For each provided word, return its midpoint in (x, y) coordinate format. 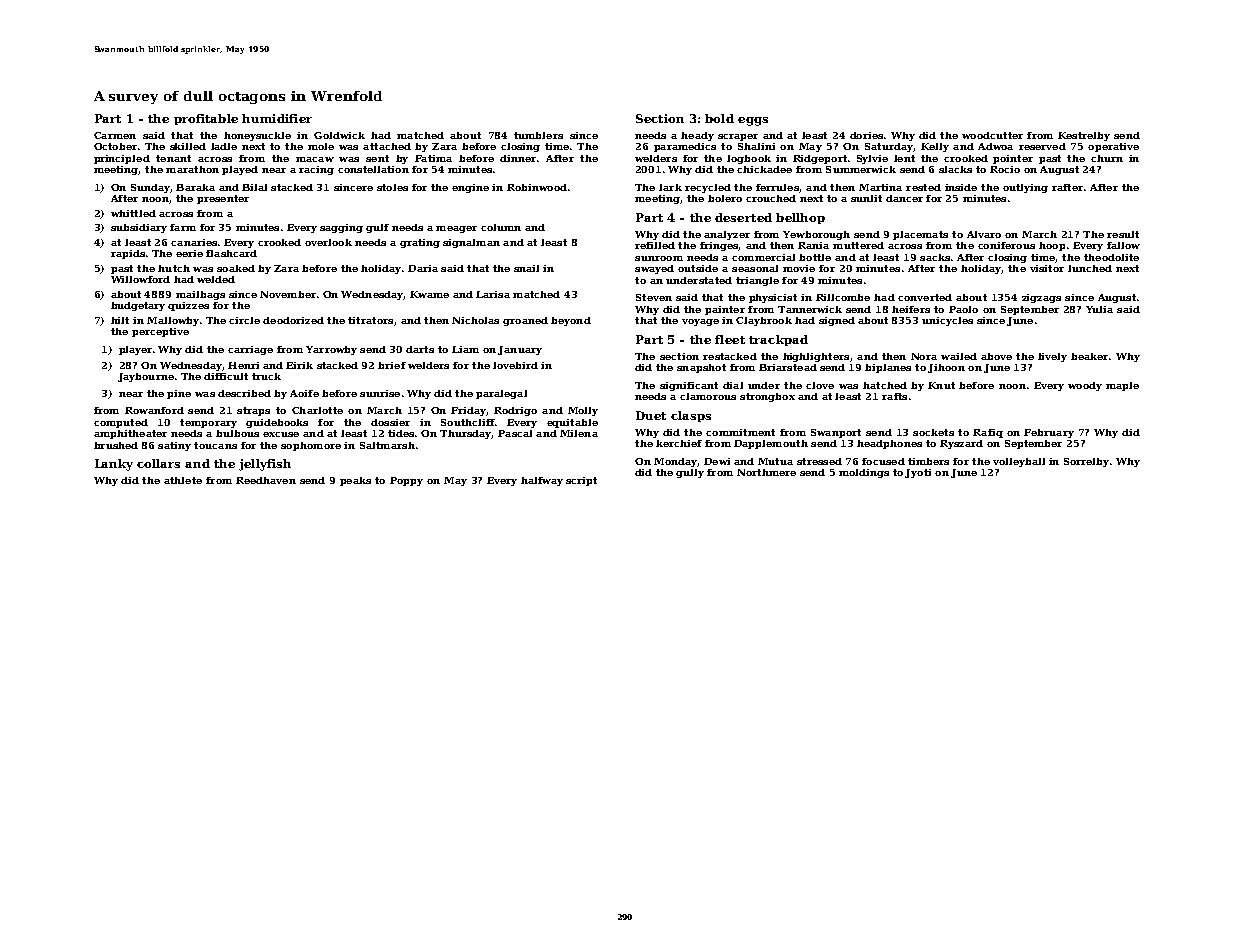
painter (725, 310)
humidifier (277, 118)
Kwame (429, 294)
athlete (183, 480)
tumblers (538, 135)
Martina (880, 187)
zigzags (1041, 298)
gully (690, 473)
